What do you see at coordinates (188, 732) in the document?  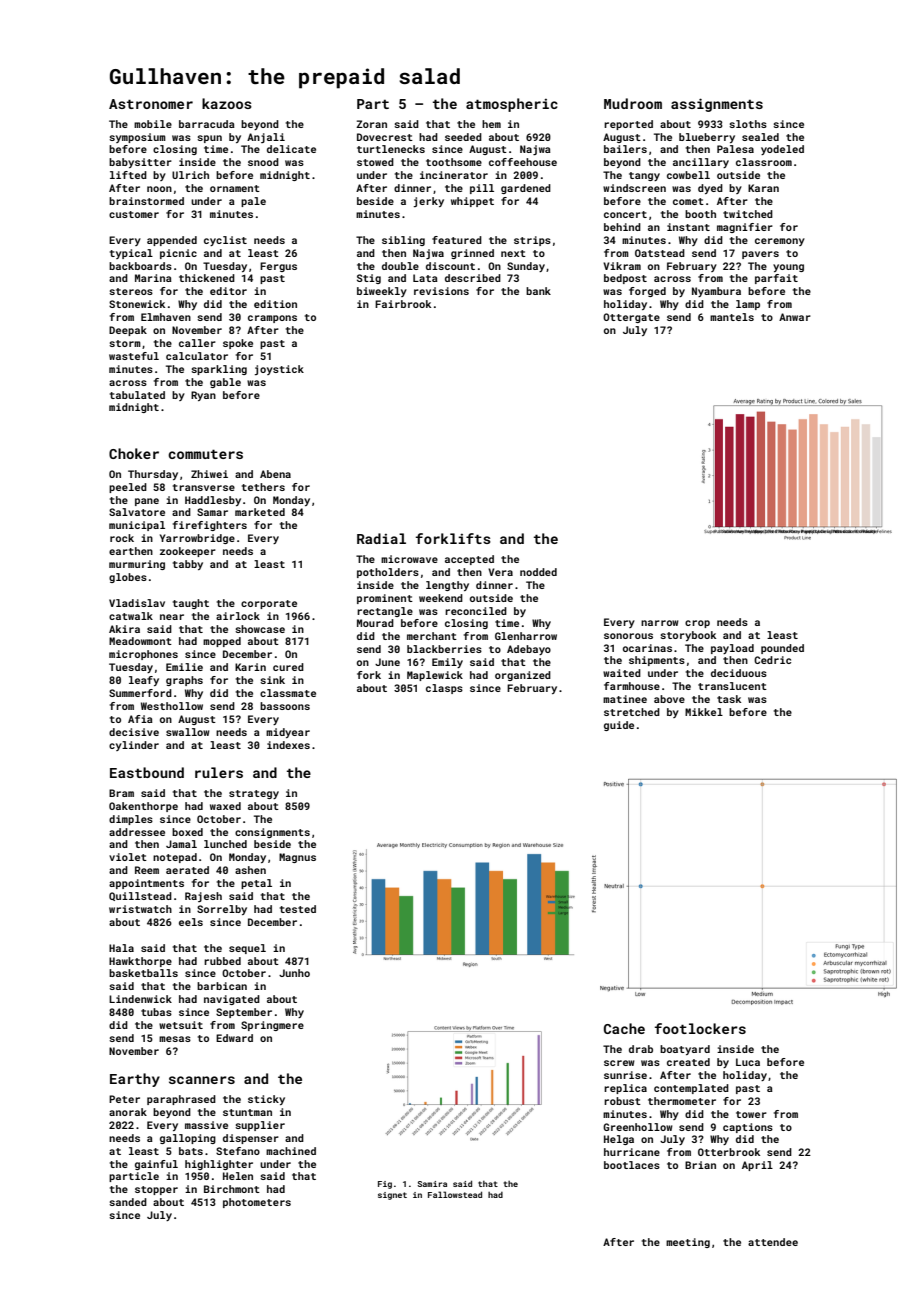 I see `swallow` at bounding box center [188, 732].
